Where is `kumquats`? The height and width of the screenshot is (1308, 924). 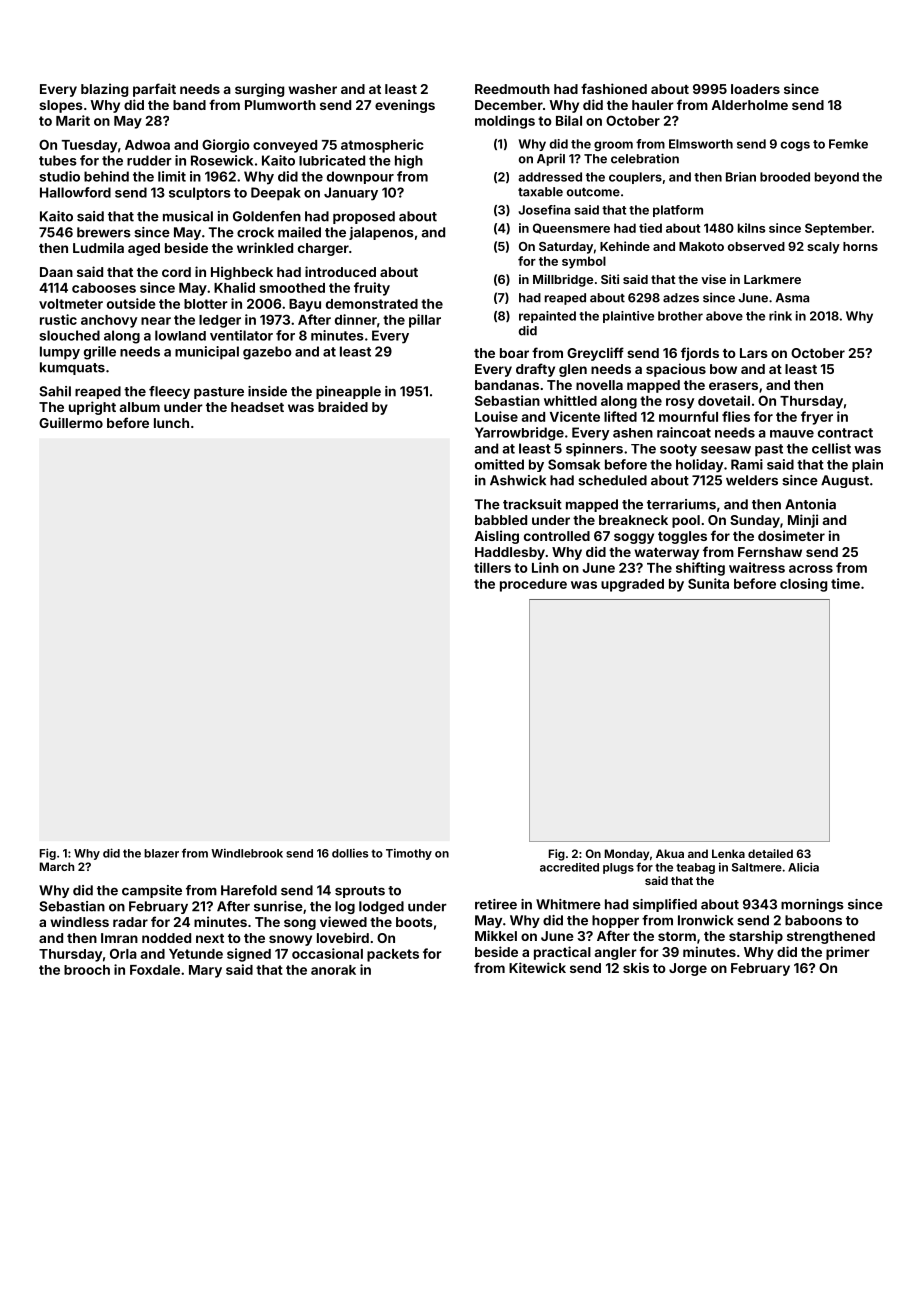
kumquats is located at coordinates (72, 368).
